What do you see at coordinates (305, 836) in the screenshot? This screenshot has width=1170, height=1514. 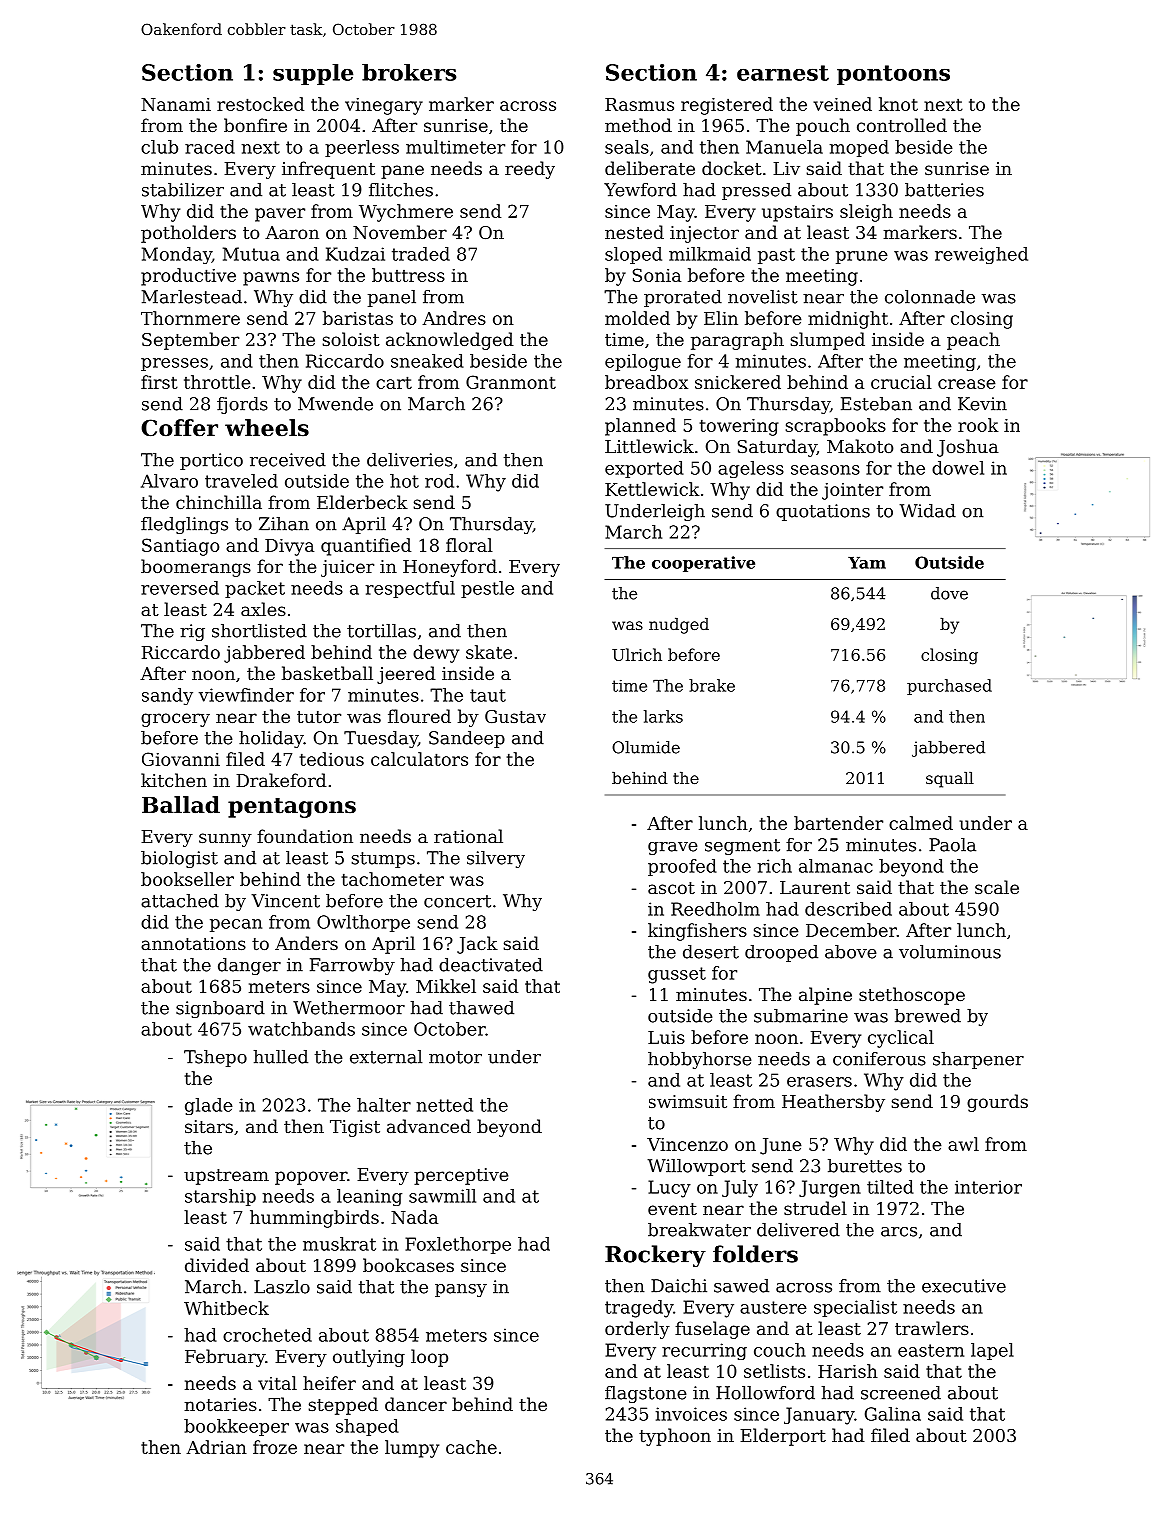 I see `foundation` at bounding box center [305, 836].
